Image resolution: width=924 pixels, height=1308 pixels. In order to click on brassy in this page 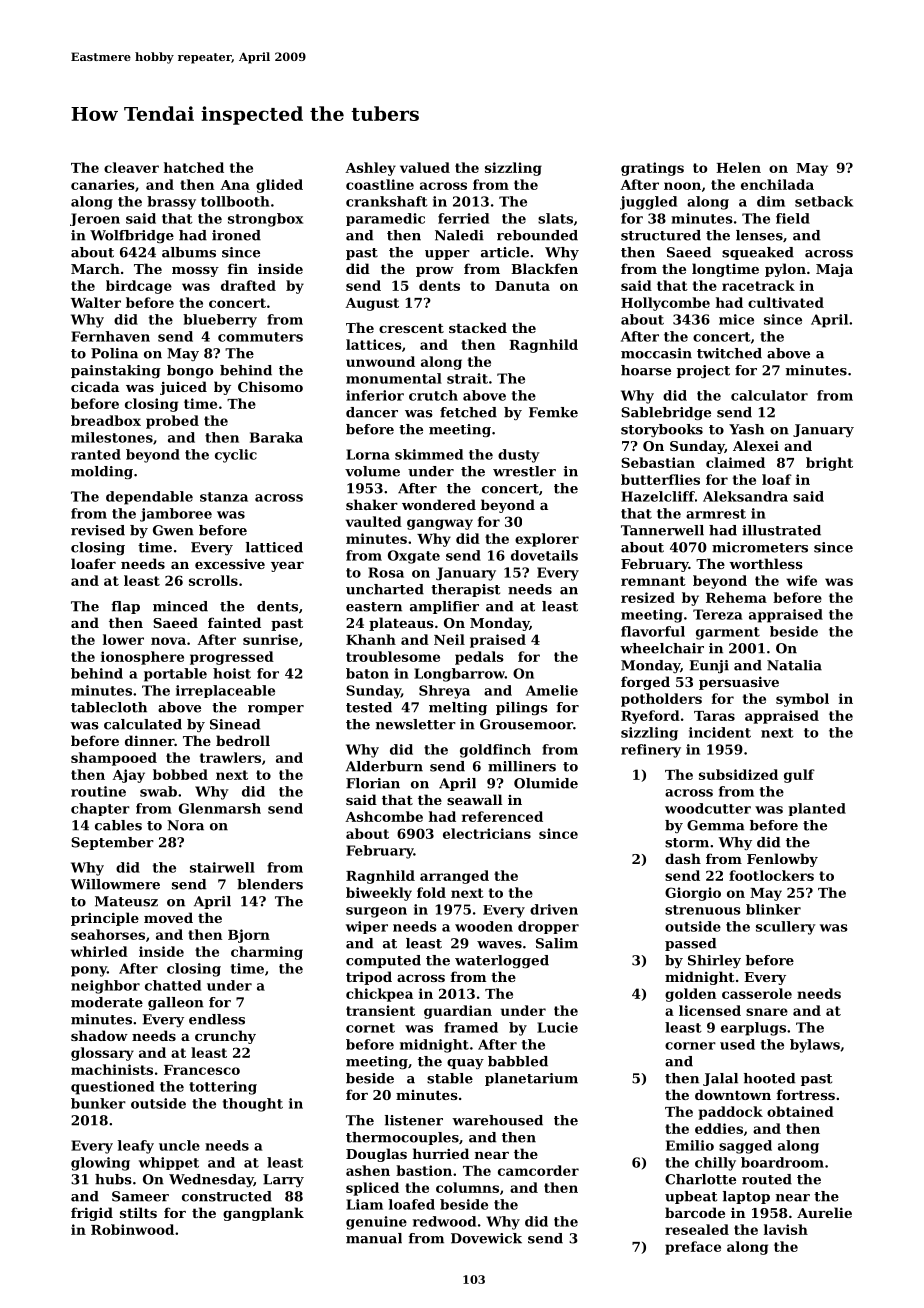, I will do `click(171, 203)`.
